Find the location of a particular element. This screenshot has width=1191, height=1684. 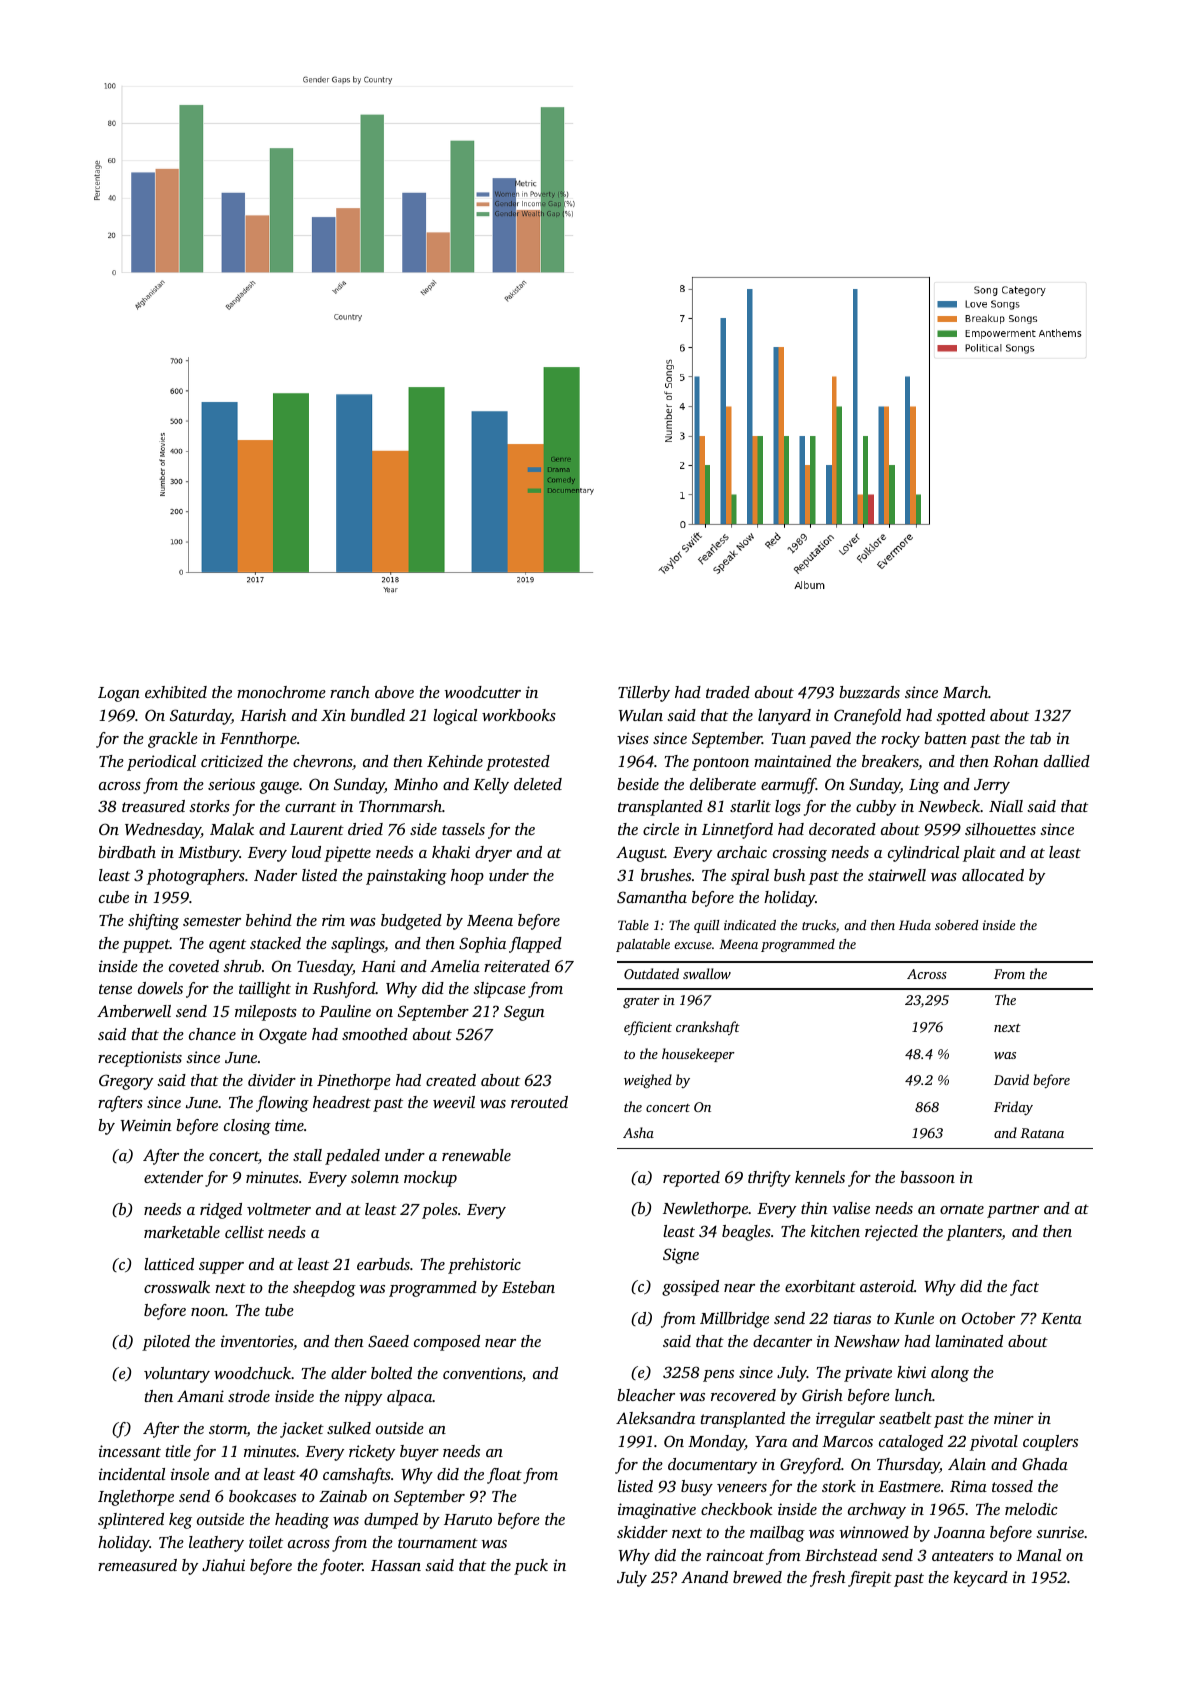

crosswalk is located at coordinates (177, 1287).
